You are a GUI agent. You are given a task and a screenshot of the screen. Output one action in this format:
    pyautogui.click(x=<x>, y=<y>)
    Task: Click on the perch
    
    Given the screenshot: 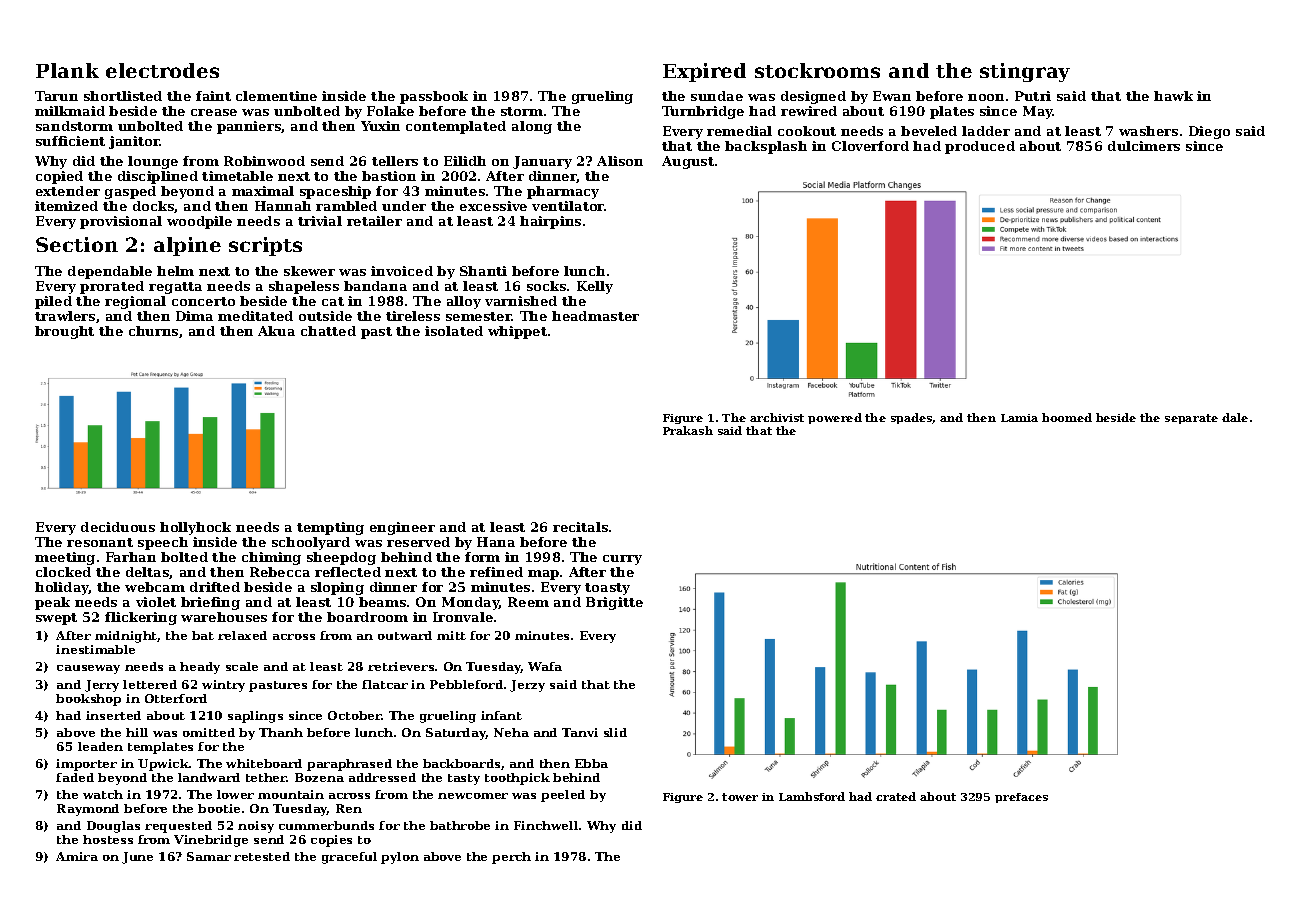 What is the action you would take?
    pyautogui.click(x=511, y=858)
